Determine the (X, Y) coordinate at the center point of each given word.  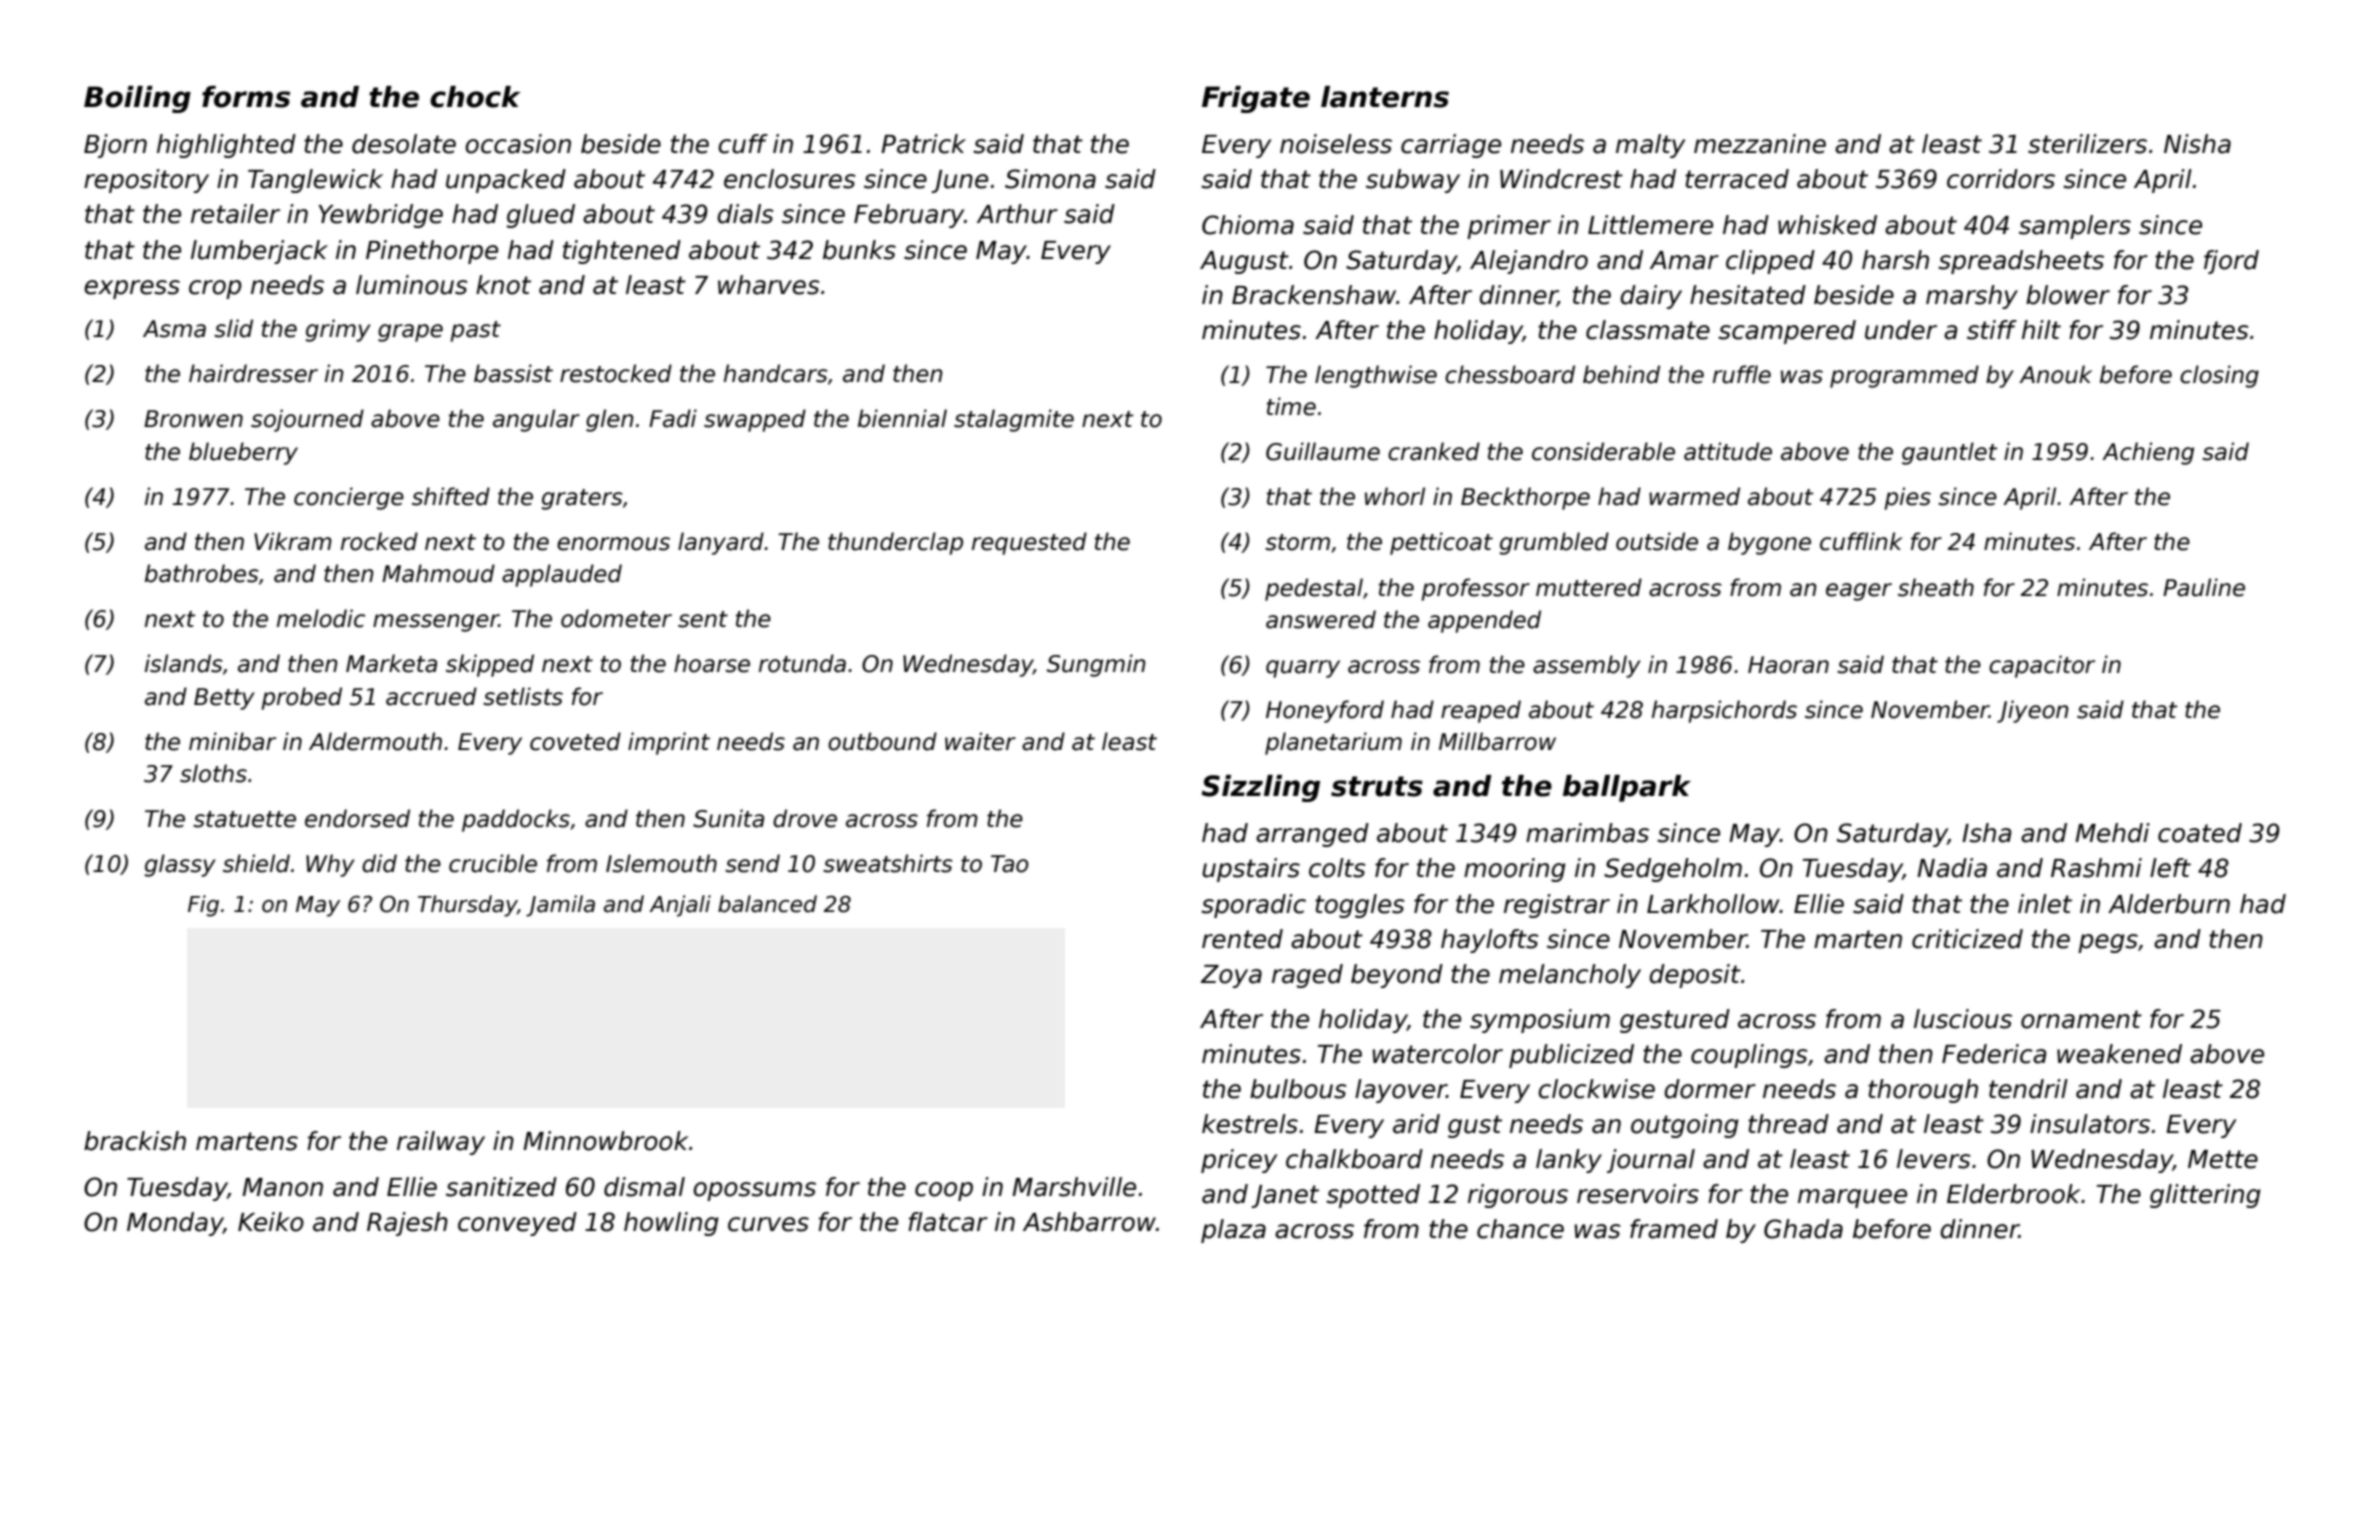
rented (1242, 939)
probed (301, 698)
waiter (980, 741)
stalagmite (1014, 420)
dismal (644, 1187)
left (2170, 868)
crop (215, 289)
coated (2200, 833)
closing (2219, 376)
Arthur (1017, 214)
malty (1650, 146)
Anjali (680, 906)
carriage (1451, 146)
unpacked (506, 181)
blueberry (243, 453)
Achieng (2148, 453)
